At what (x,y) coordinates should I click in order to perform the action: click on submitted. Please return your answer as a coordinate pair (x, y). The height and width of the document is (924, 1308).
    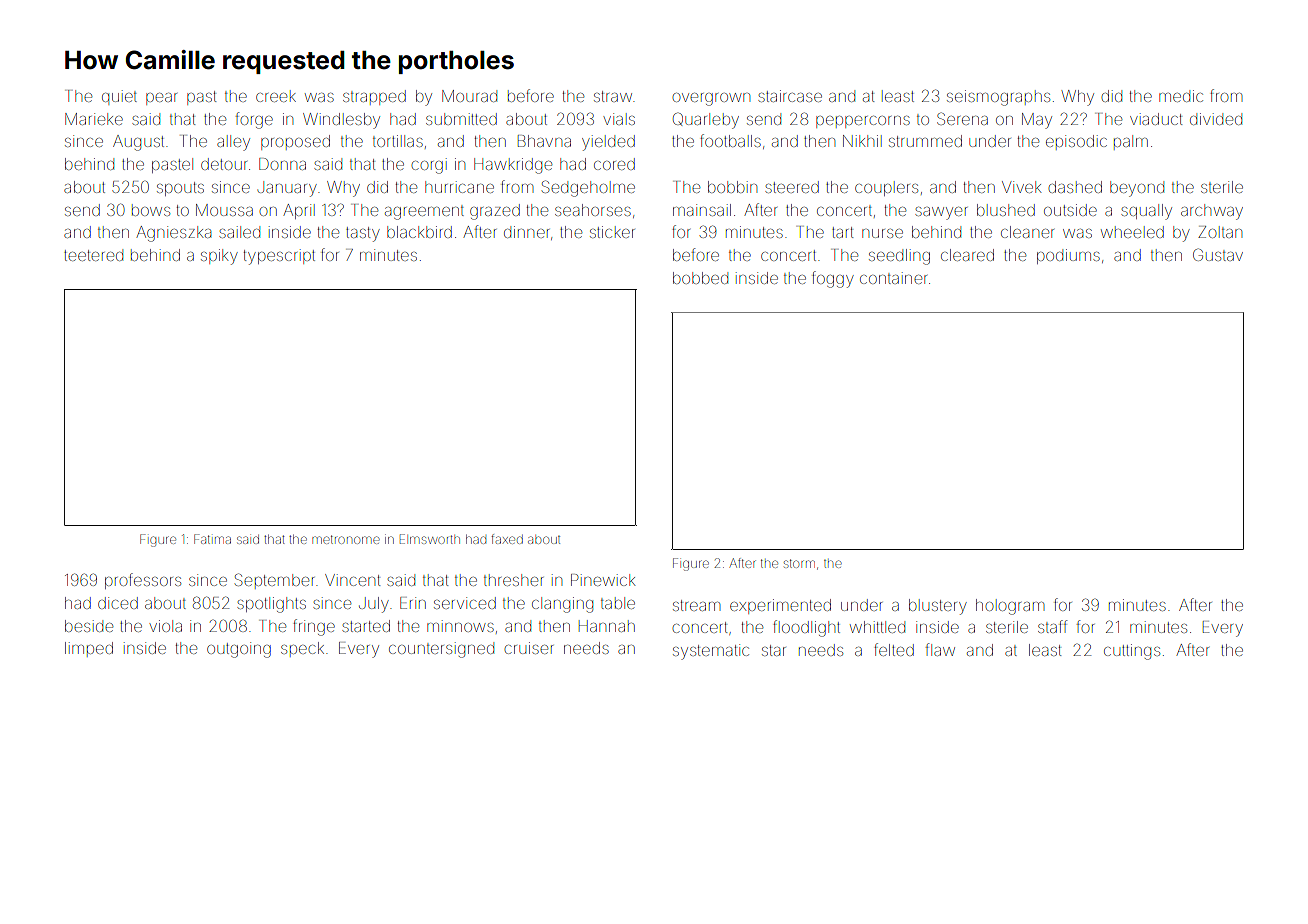
    Looking at the image, I should click on (461, 119).
